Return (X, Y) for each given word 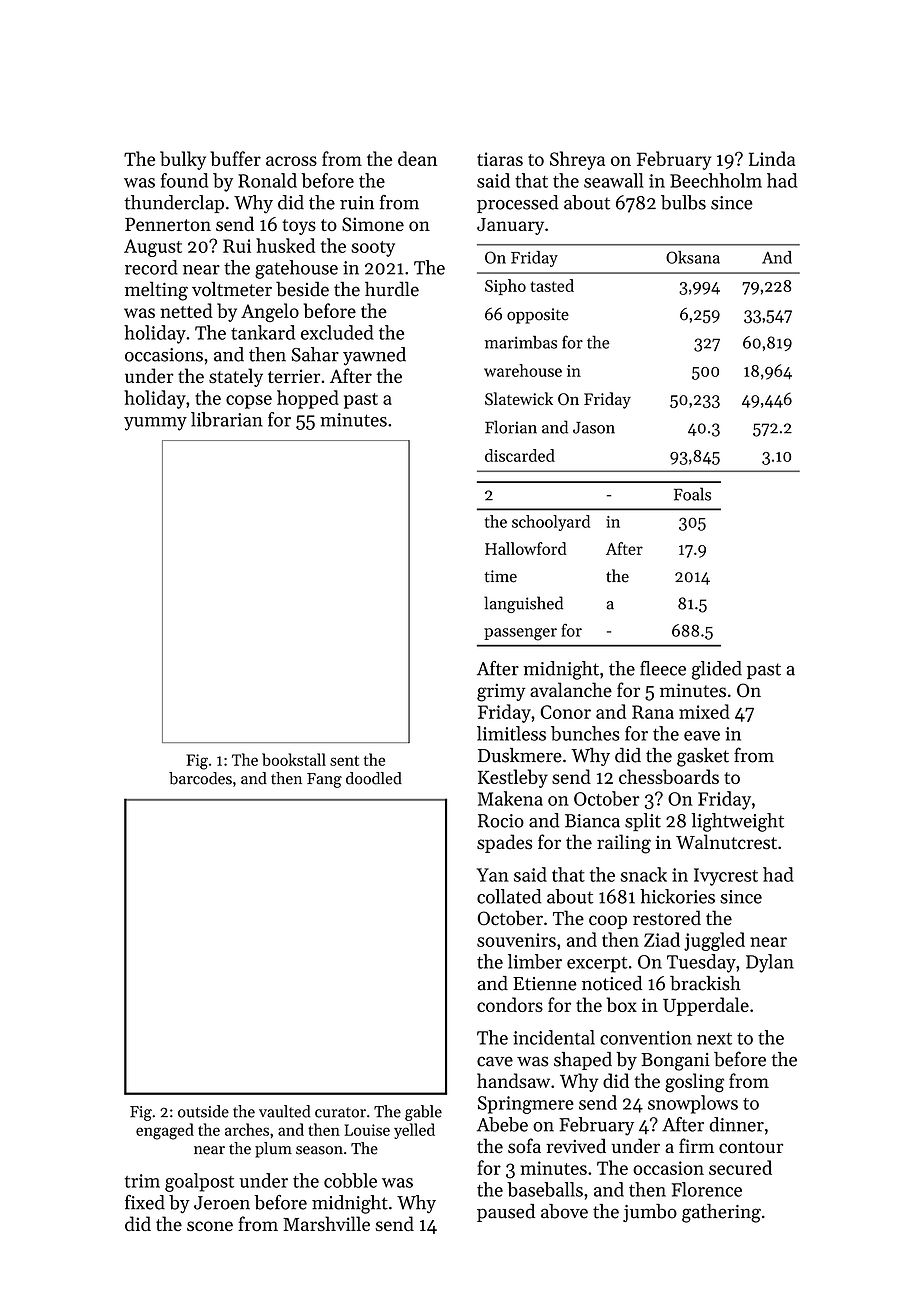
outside (203, 1111)
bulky (183, 160)
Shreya (577, 160)
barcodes (200, 778)
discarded (520, 455)
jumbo (650, 1213)
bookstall (294, 759)
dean (417, 158)
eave (702, 736)
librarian (227, 419)
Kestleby (513, 778)
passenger (520, 634)
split (643, 822)
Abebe (502, 1124)
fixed (145, 1202)
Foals (692, 494)
